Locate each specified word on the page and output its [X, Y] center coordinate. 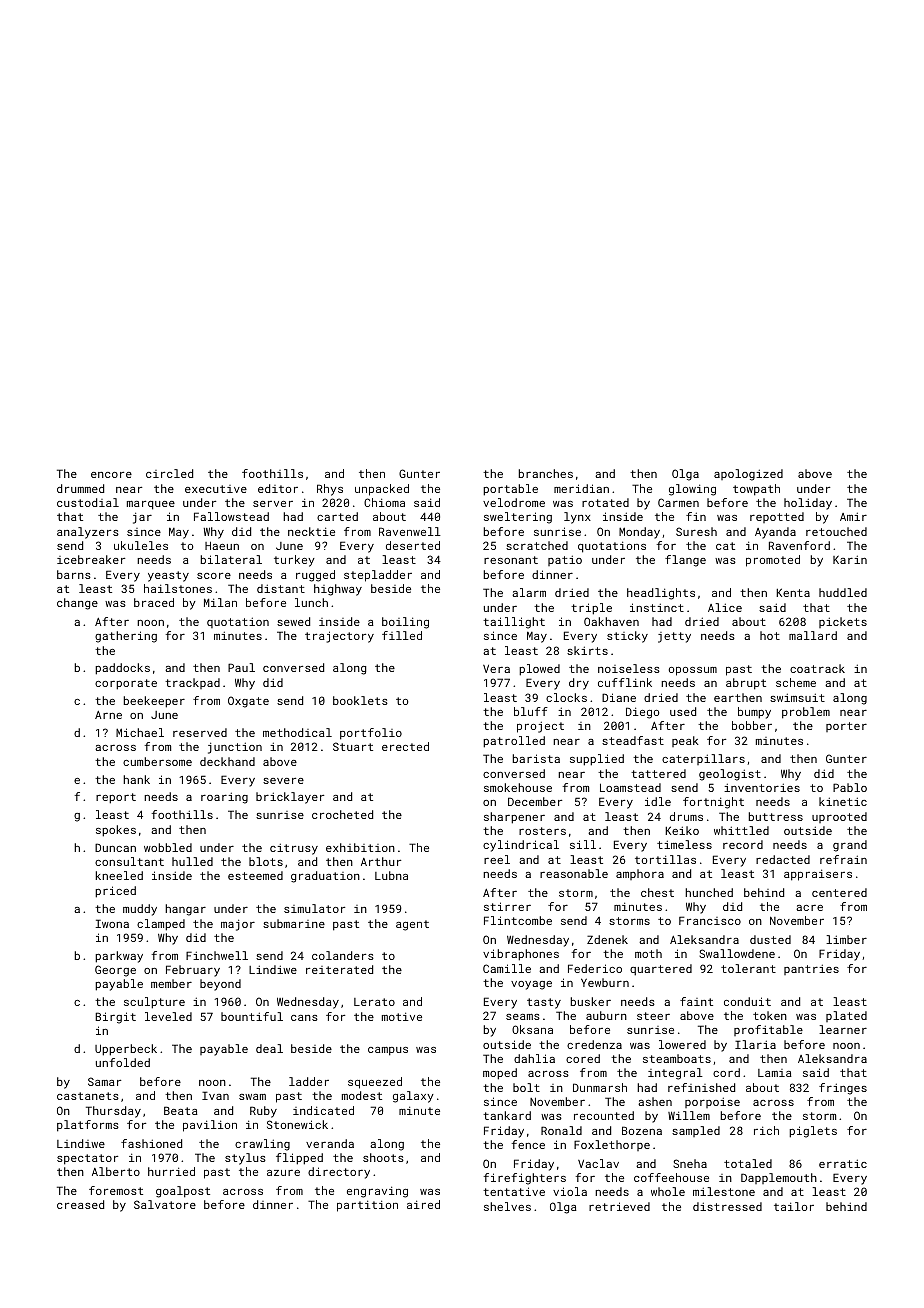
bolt [526, 1087]
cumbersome [157, 761]
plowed [539, 670]
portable [510, 490]
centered [839, 892]
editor [278, 488]
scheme [796, 682]
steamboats [677, 1058]
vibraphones [521, 955]
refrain [843, 859]
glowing [692, 490]
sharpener [514, 818]
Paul [241, 667]
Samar [104, 1081]
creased [80, 1204]
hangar [185, 910]
